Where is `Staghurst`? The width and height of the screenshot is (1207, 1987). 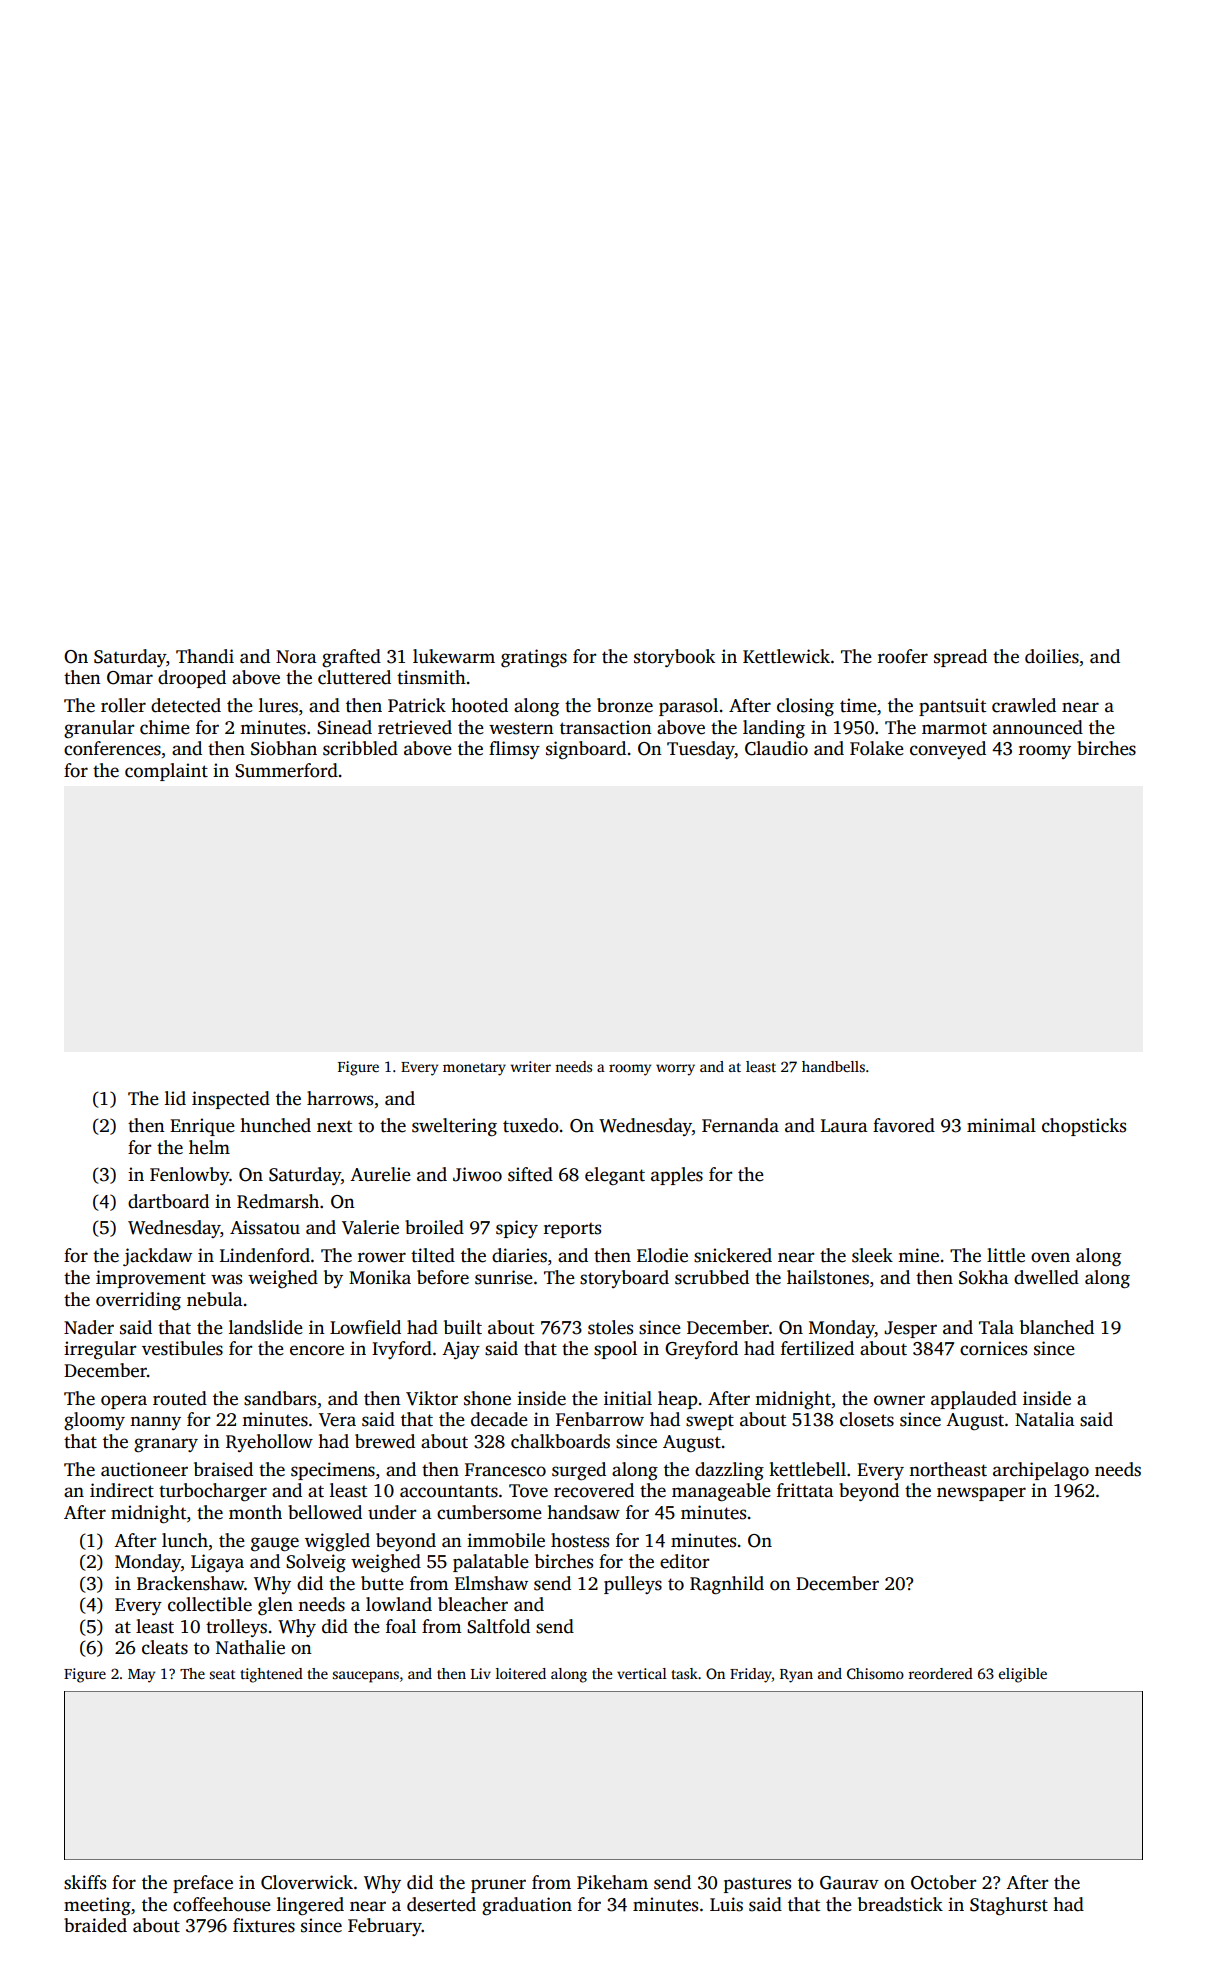
Staghurst is located at coordinates (1009, 1906).
